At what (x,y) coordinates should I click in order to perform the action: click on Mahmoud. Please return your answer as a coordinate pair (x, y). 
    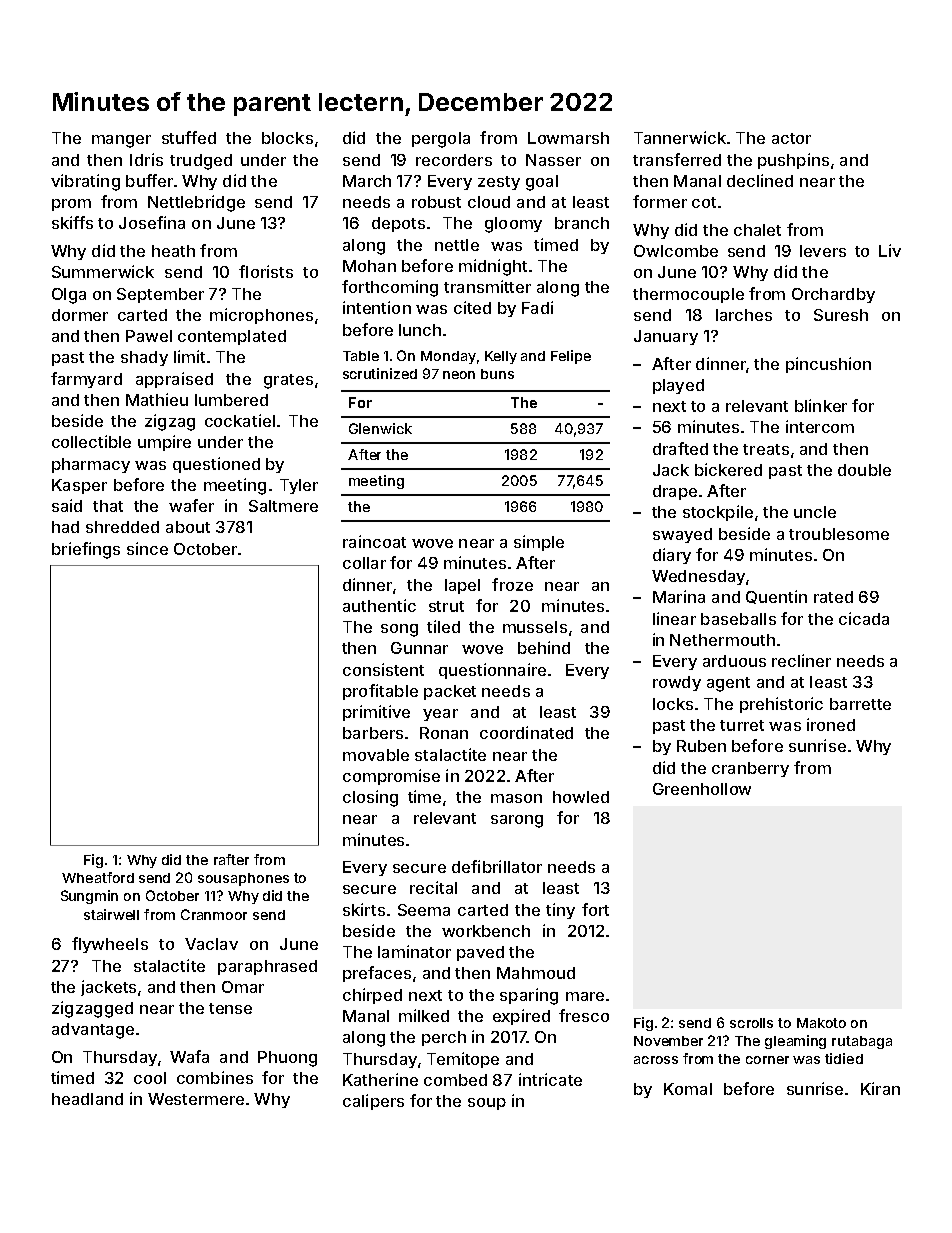
    Looking at the image, I should click on (536, 973).
